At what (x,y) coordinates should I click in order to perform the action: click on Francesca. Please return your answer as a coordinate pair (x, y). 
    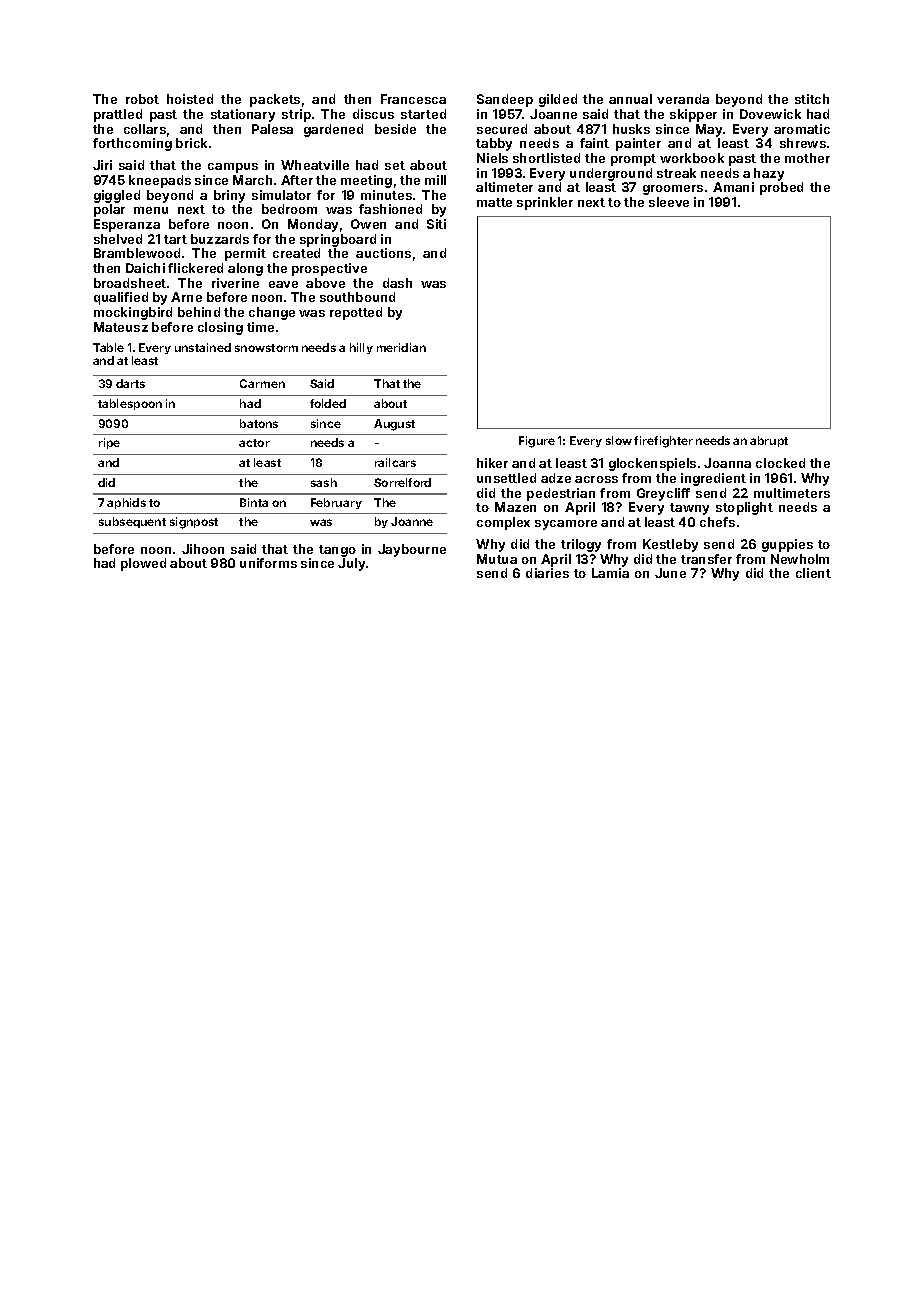
    Looking at the image, I should click on (413, 99).
